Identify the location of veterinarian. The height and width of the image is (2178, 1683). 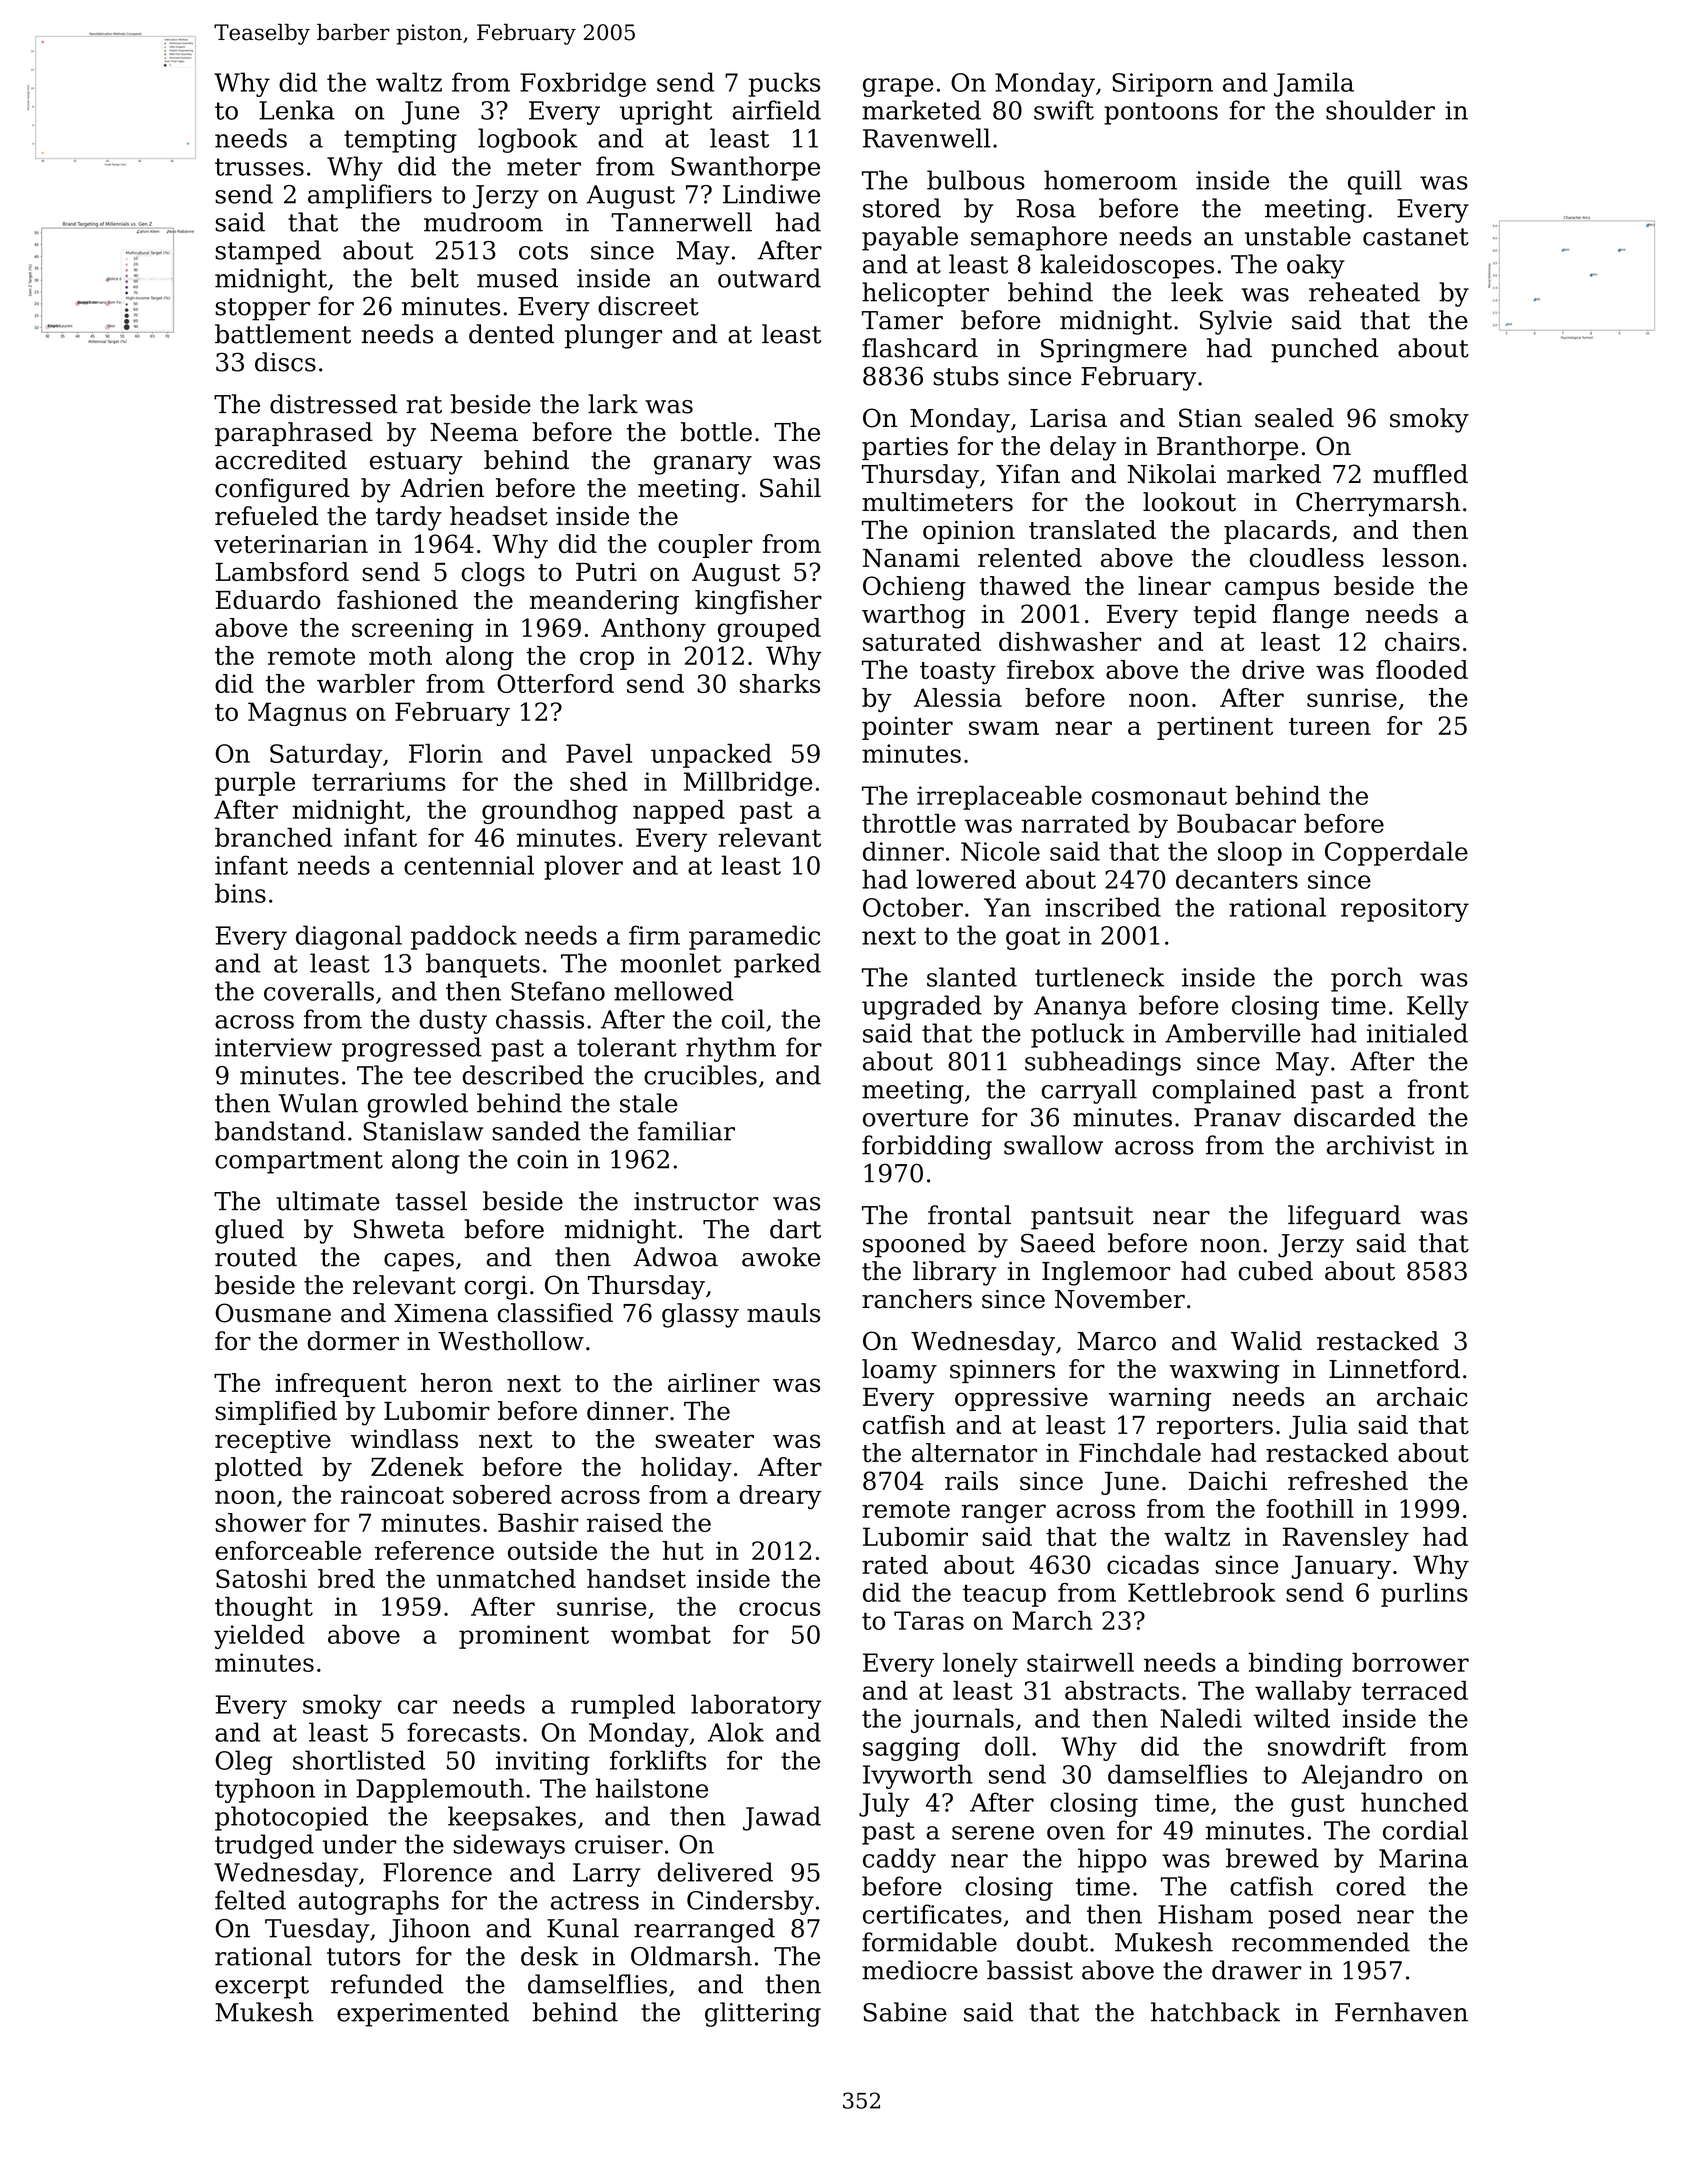
(291, 544).
